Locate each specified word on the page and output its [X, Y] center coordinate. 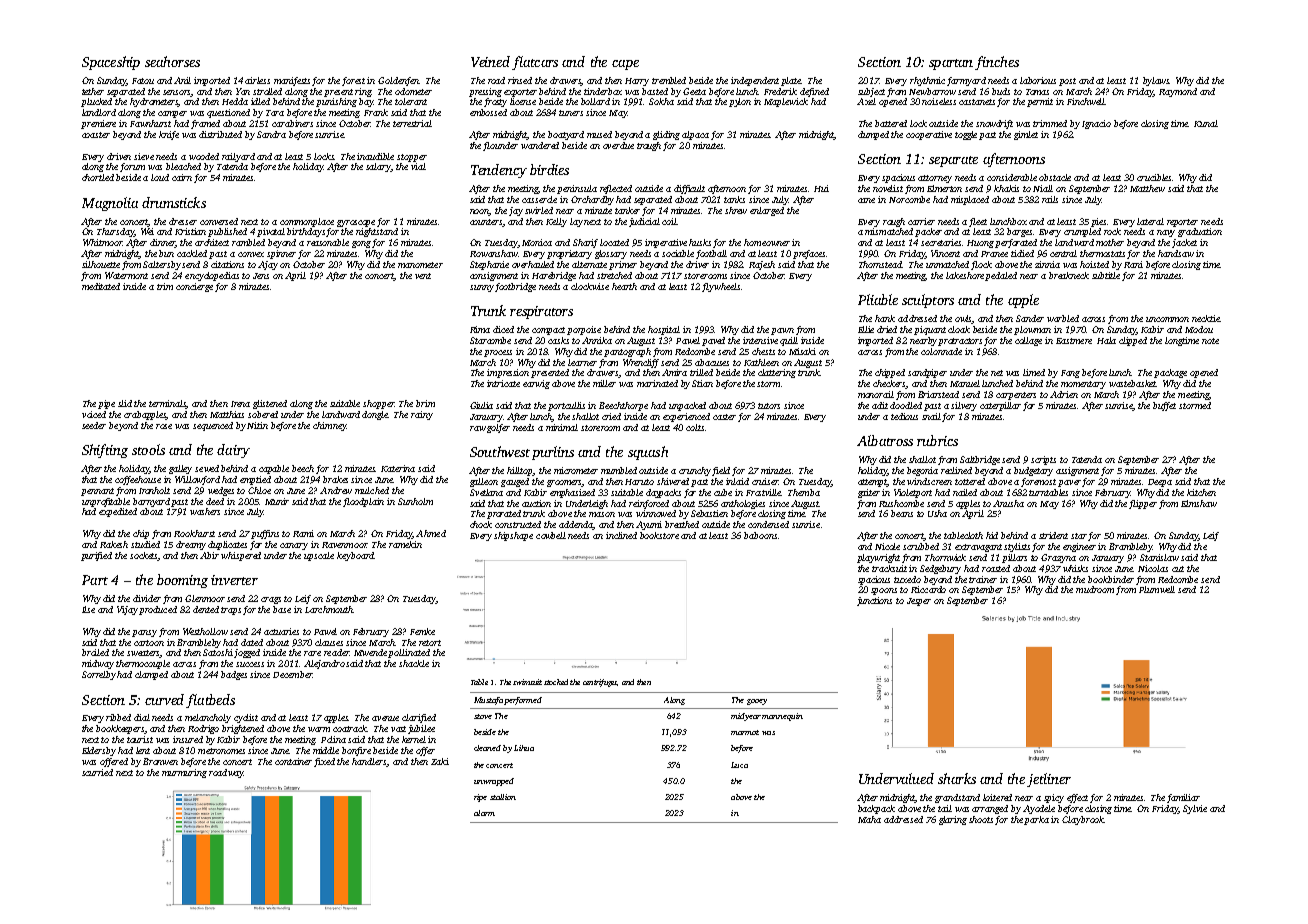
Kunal [1206, 123]
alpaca [695, 135]
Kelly [556, 222]
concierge [194, 287]
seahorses [172, 61]
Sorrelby [99, 675]
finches [997, 63]
